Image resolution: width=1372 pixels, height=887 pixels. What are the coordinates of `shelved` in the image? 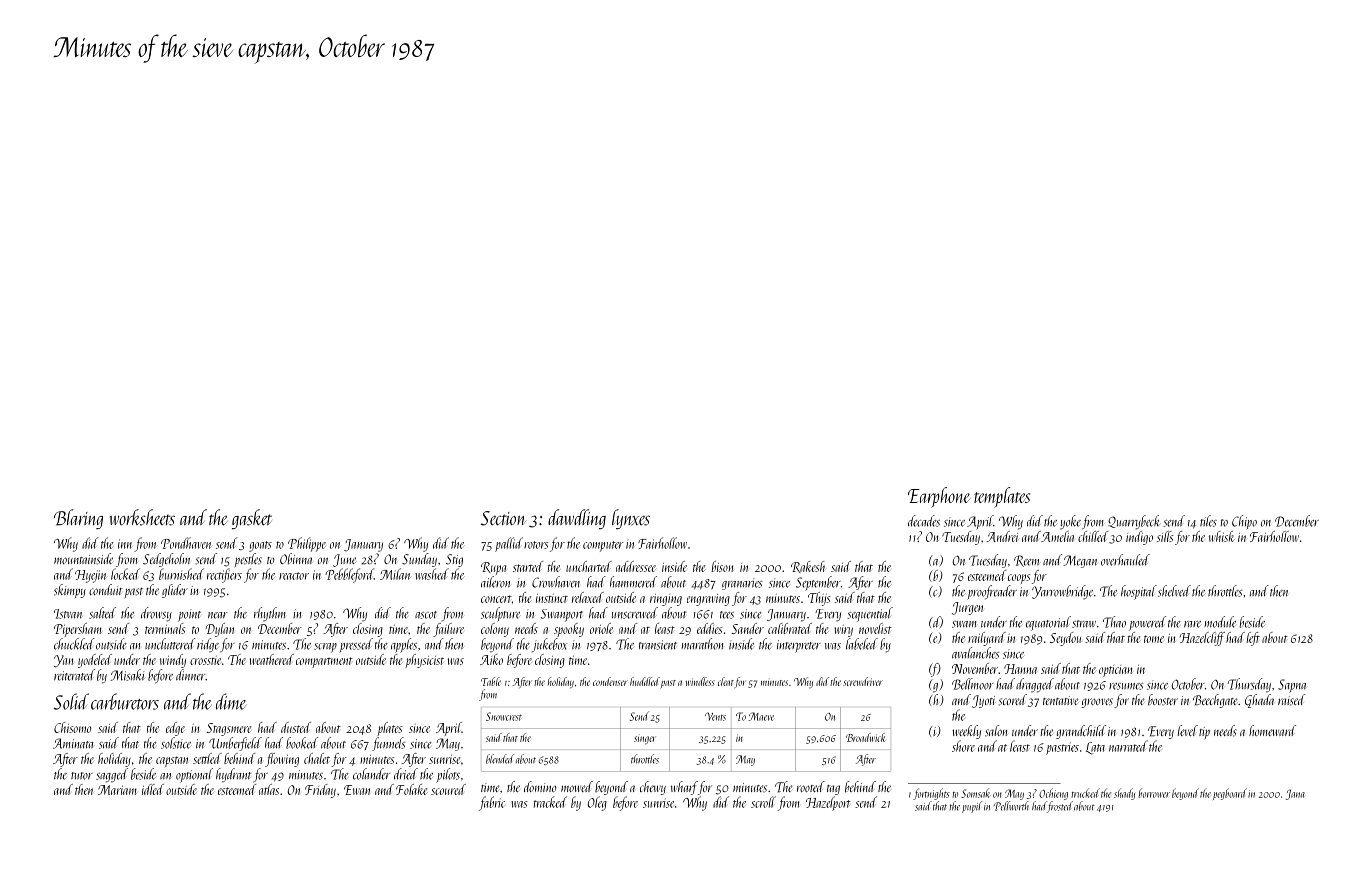 It's located at (1174, 591).
